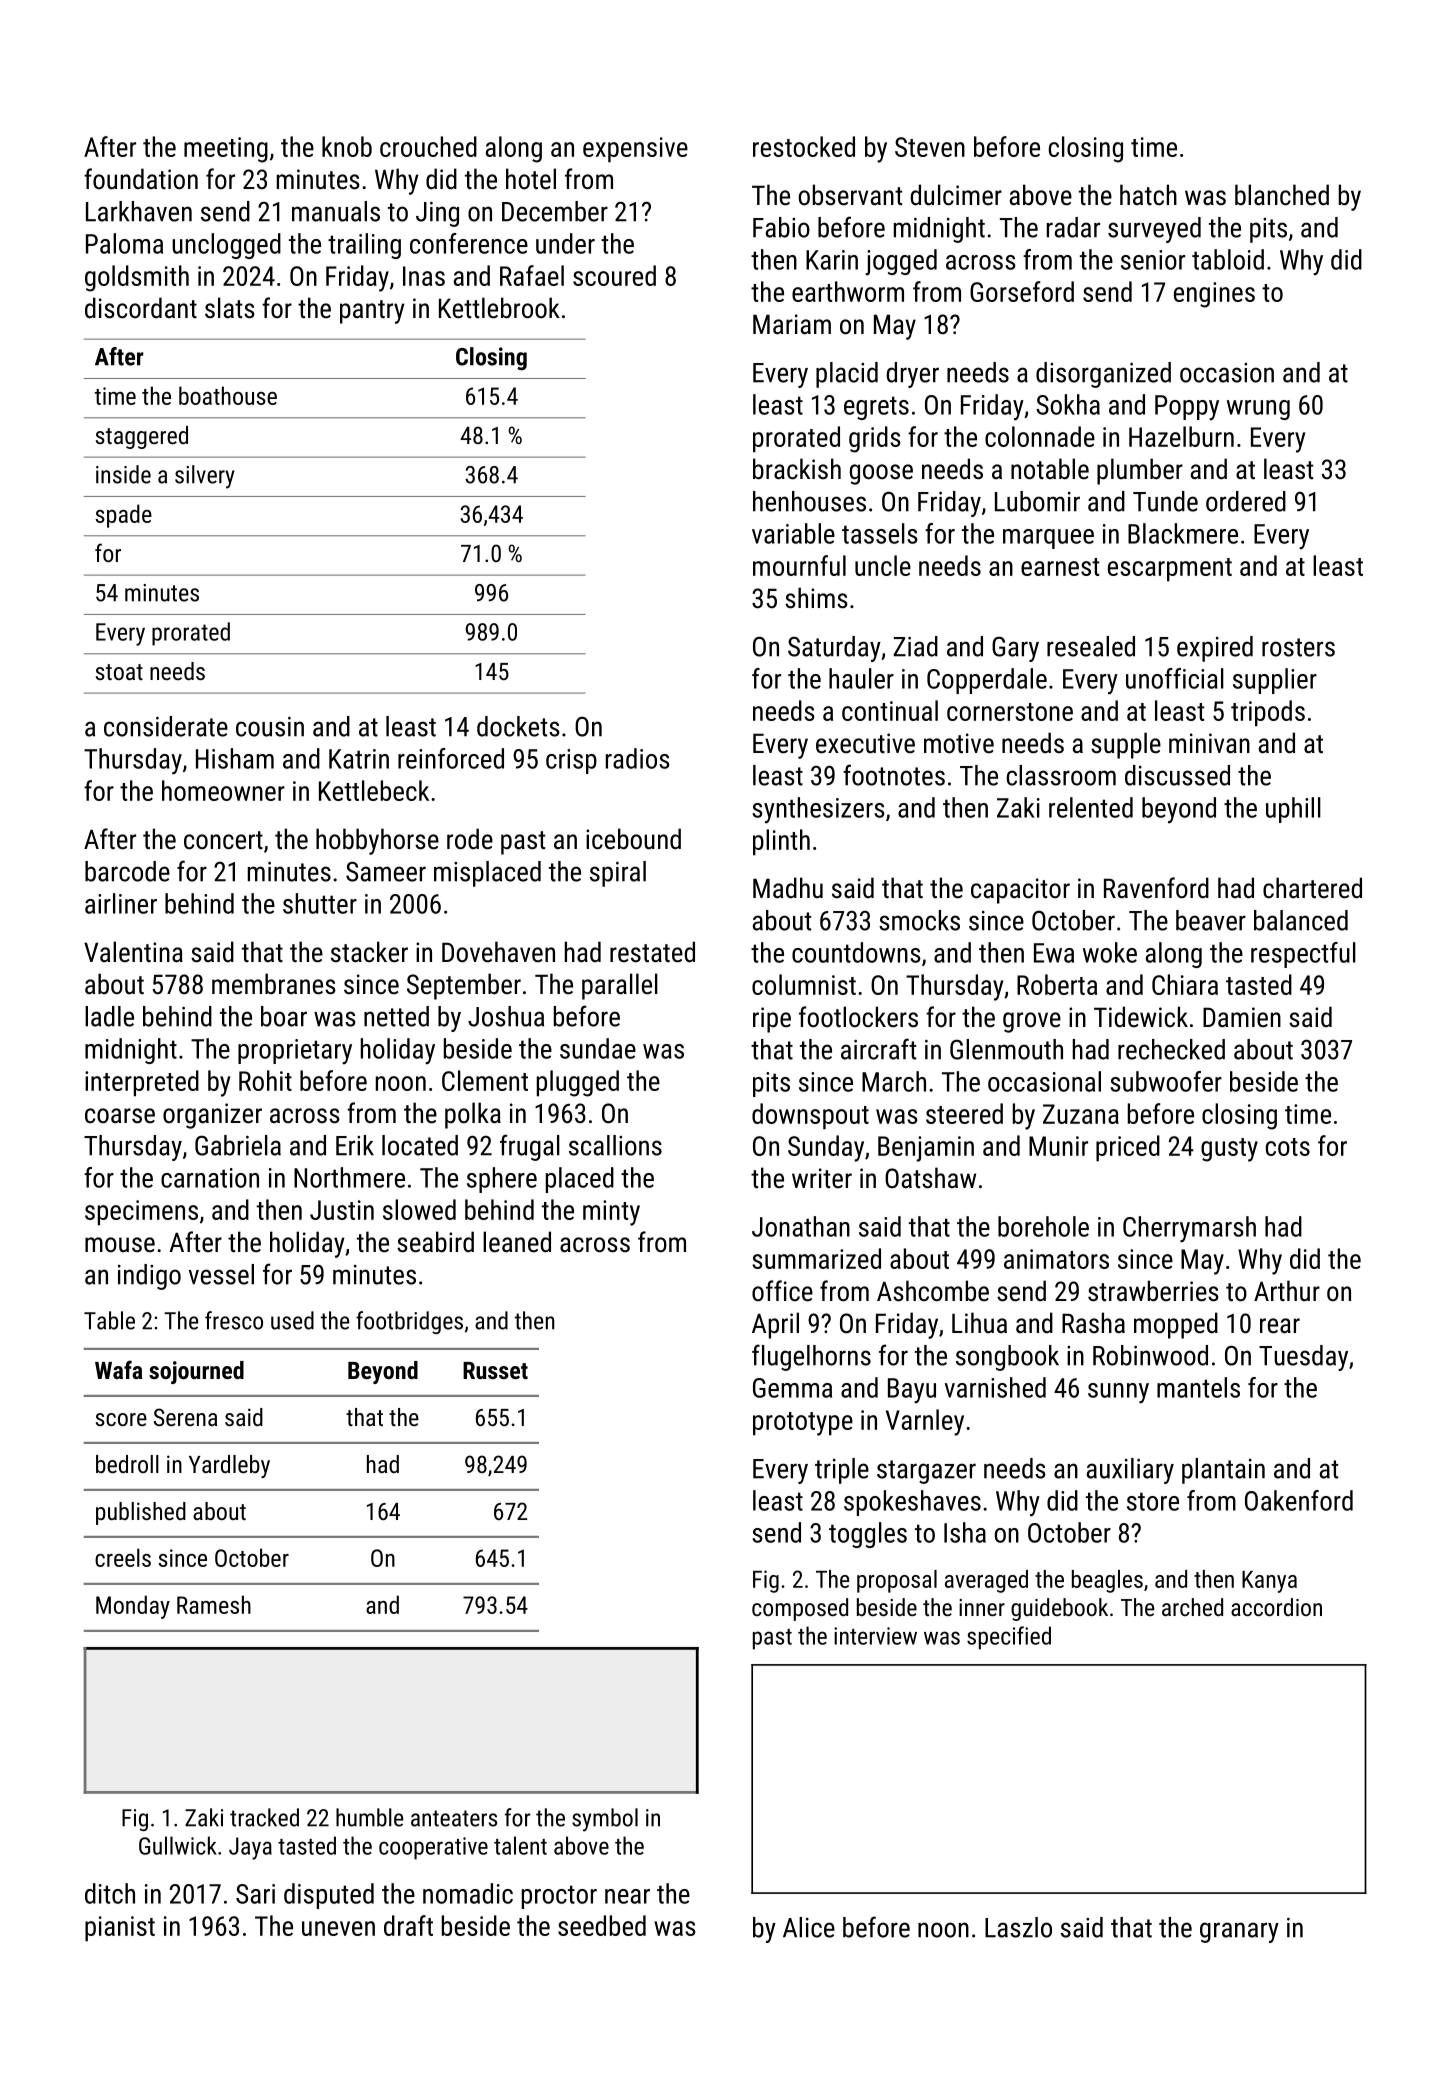 This screenshot has height=2100, width=1450. Describe the element at coordinates (1246, 501) in the screenshot. I see `ordered` at that location.
